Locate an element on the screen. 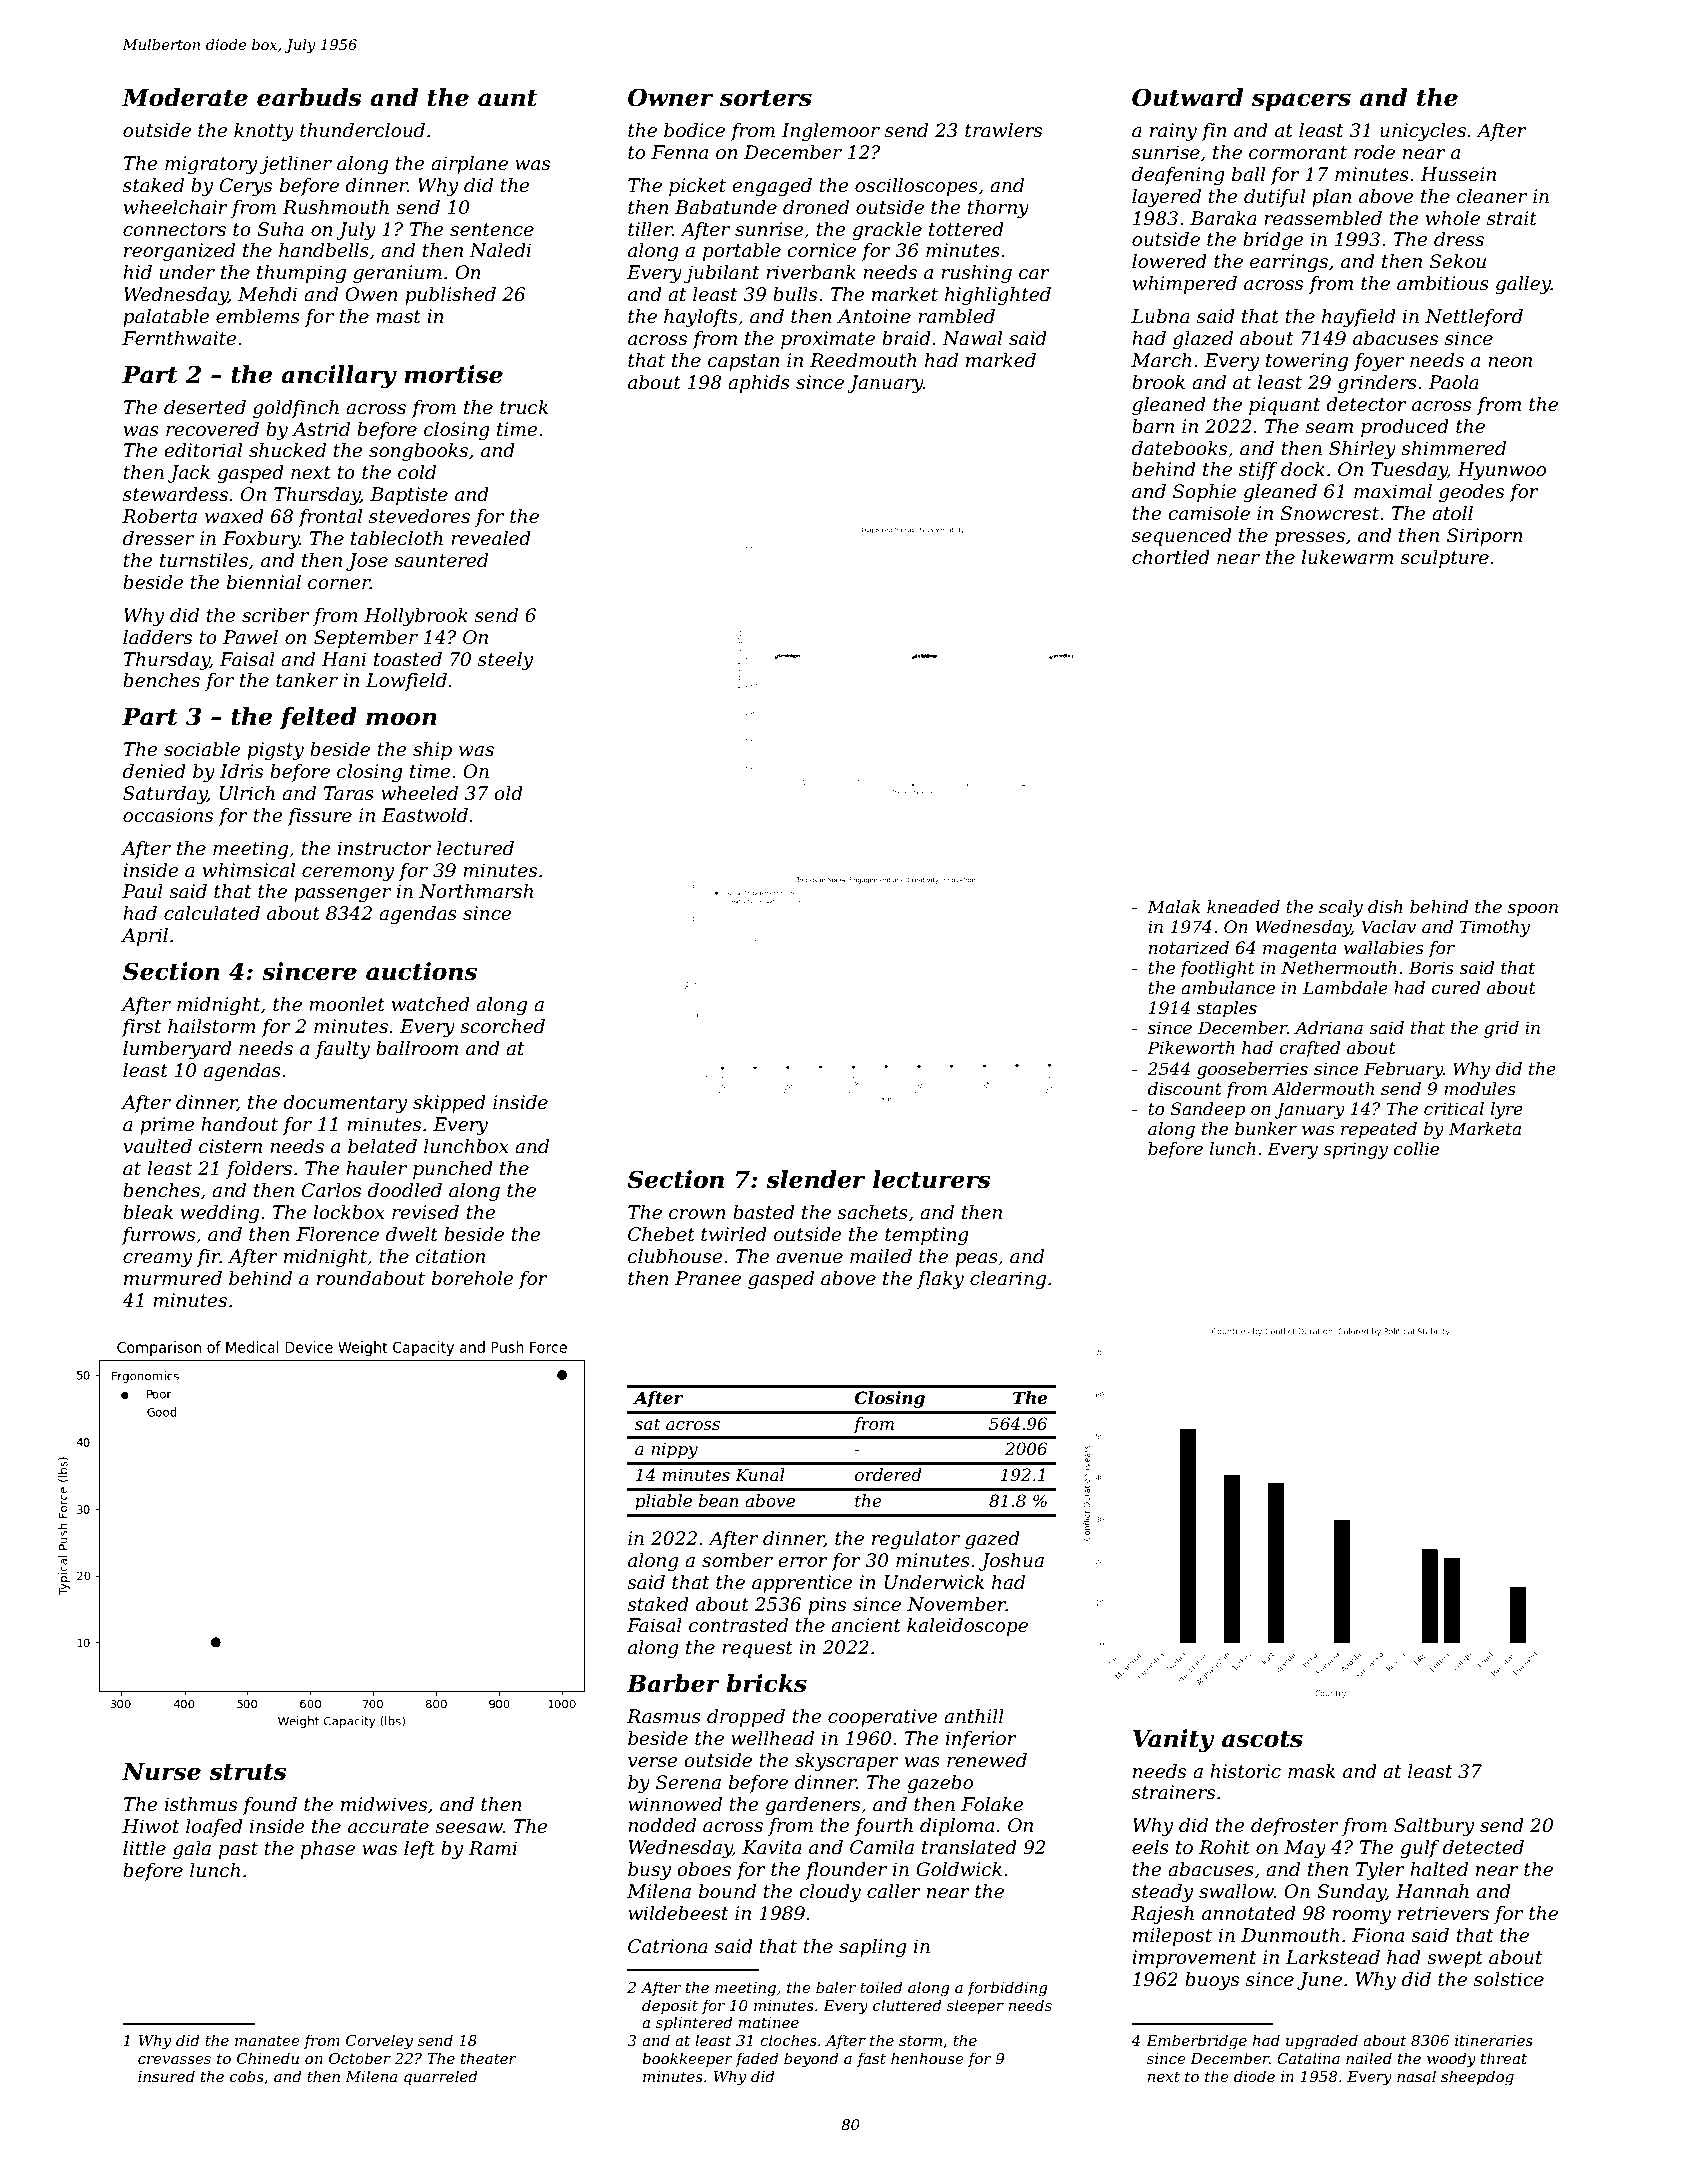 The height and width of the screenshot is (2178, 1683). struts is located at coordinates (248, 1772).
